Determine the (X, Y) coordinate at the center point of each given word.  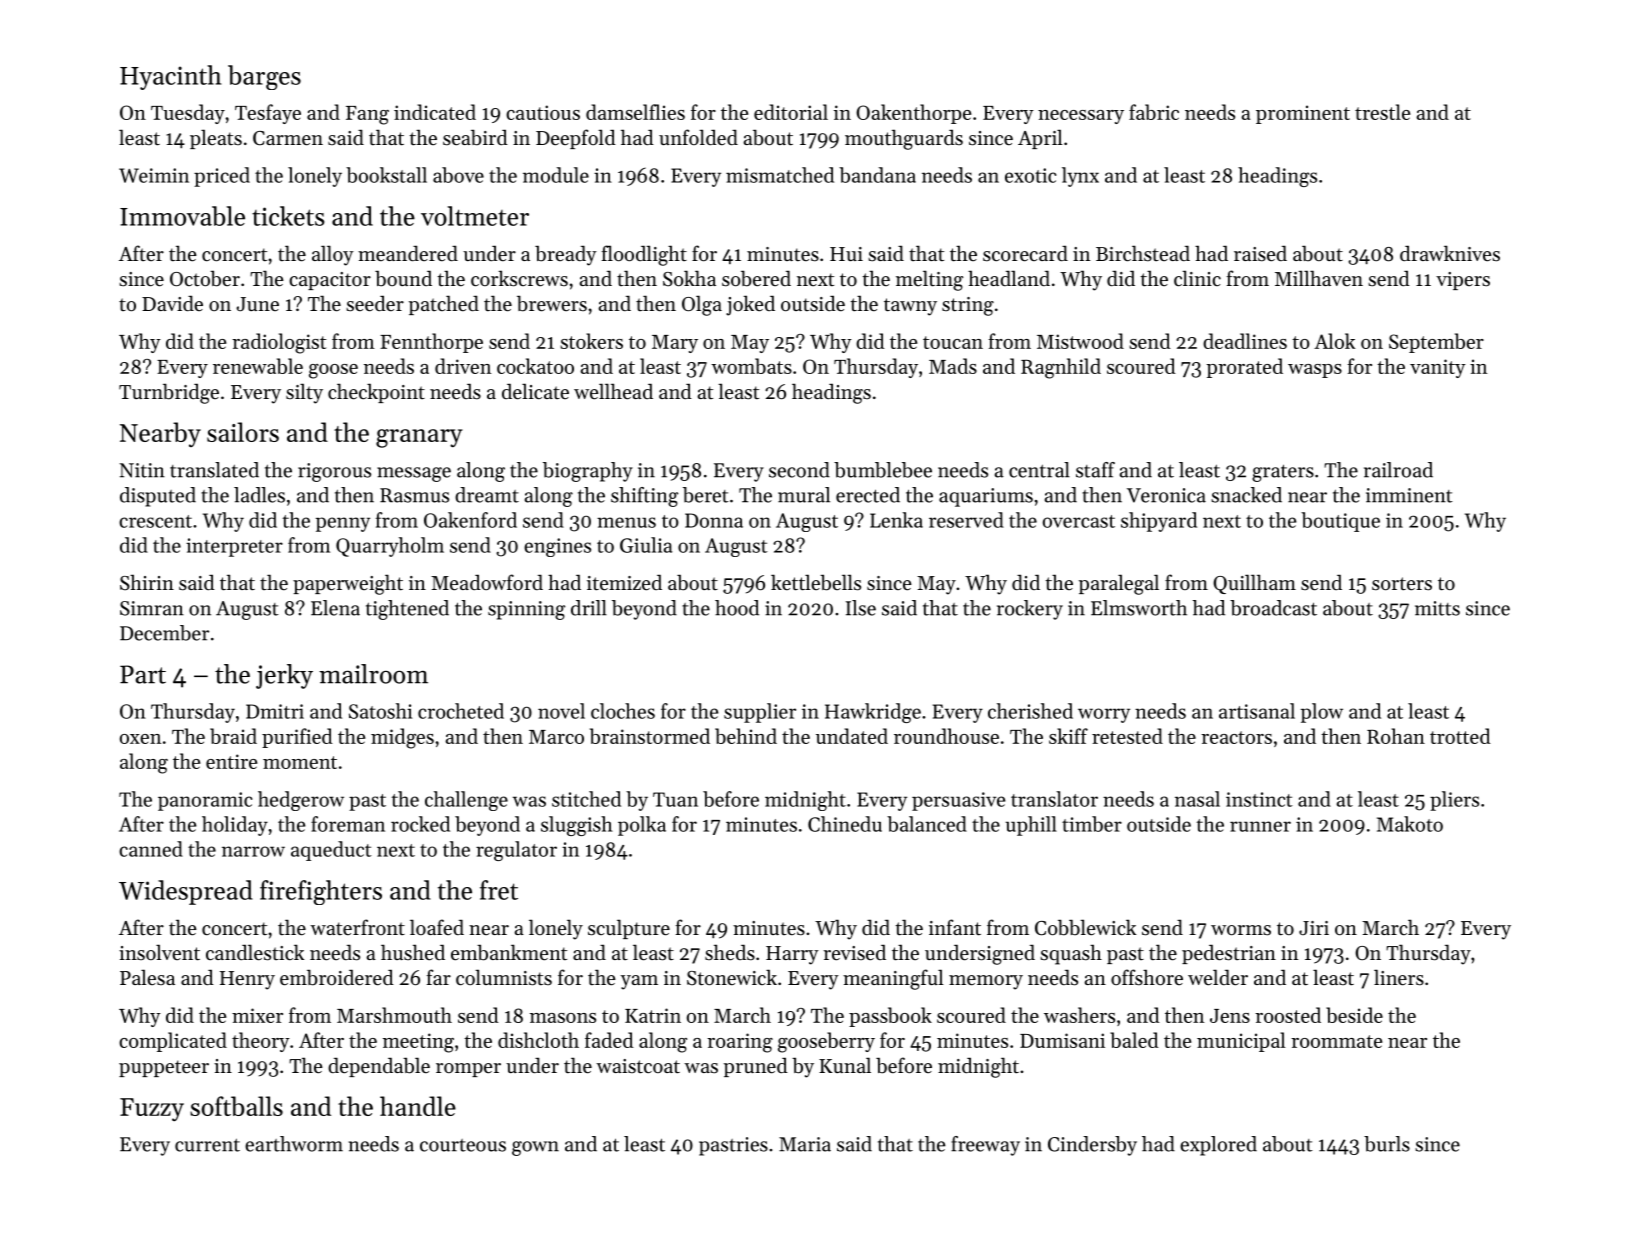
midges (402, 738)
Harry (792, 955)
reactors (1236, 737)
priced (222, 177)
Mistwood (1080, 341)
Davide (172, 303)
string (968, 306)
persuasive (958, 801)
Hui (846, 254)
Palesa (147, 977)
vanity (1438, 368)
